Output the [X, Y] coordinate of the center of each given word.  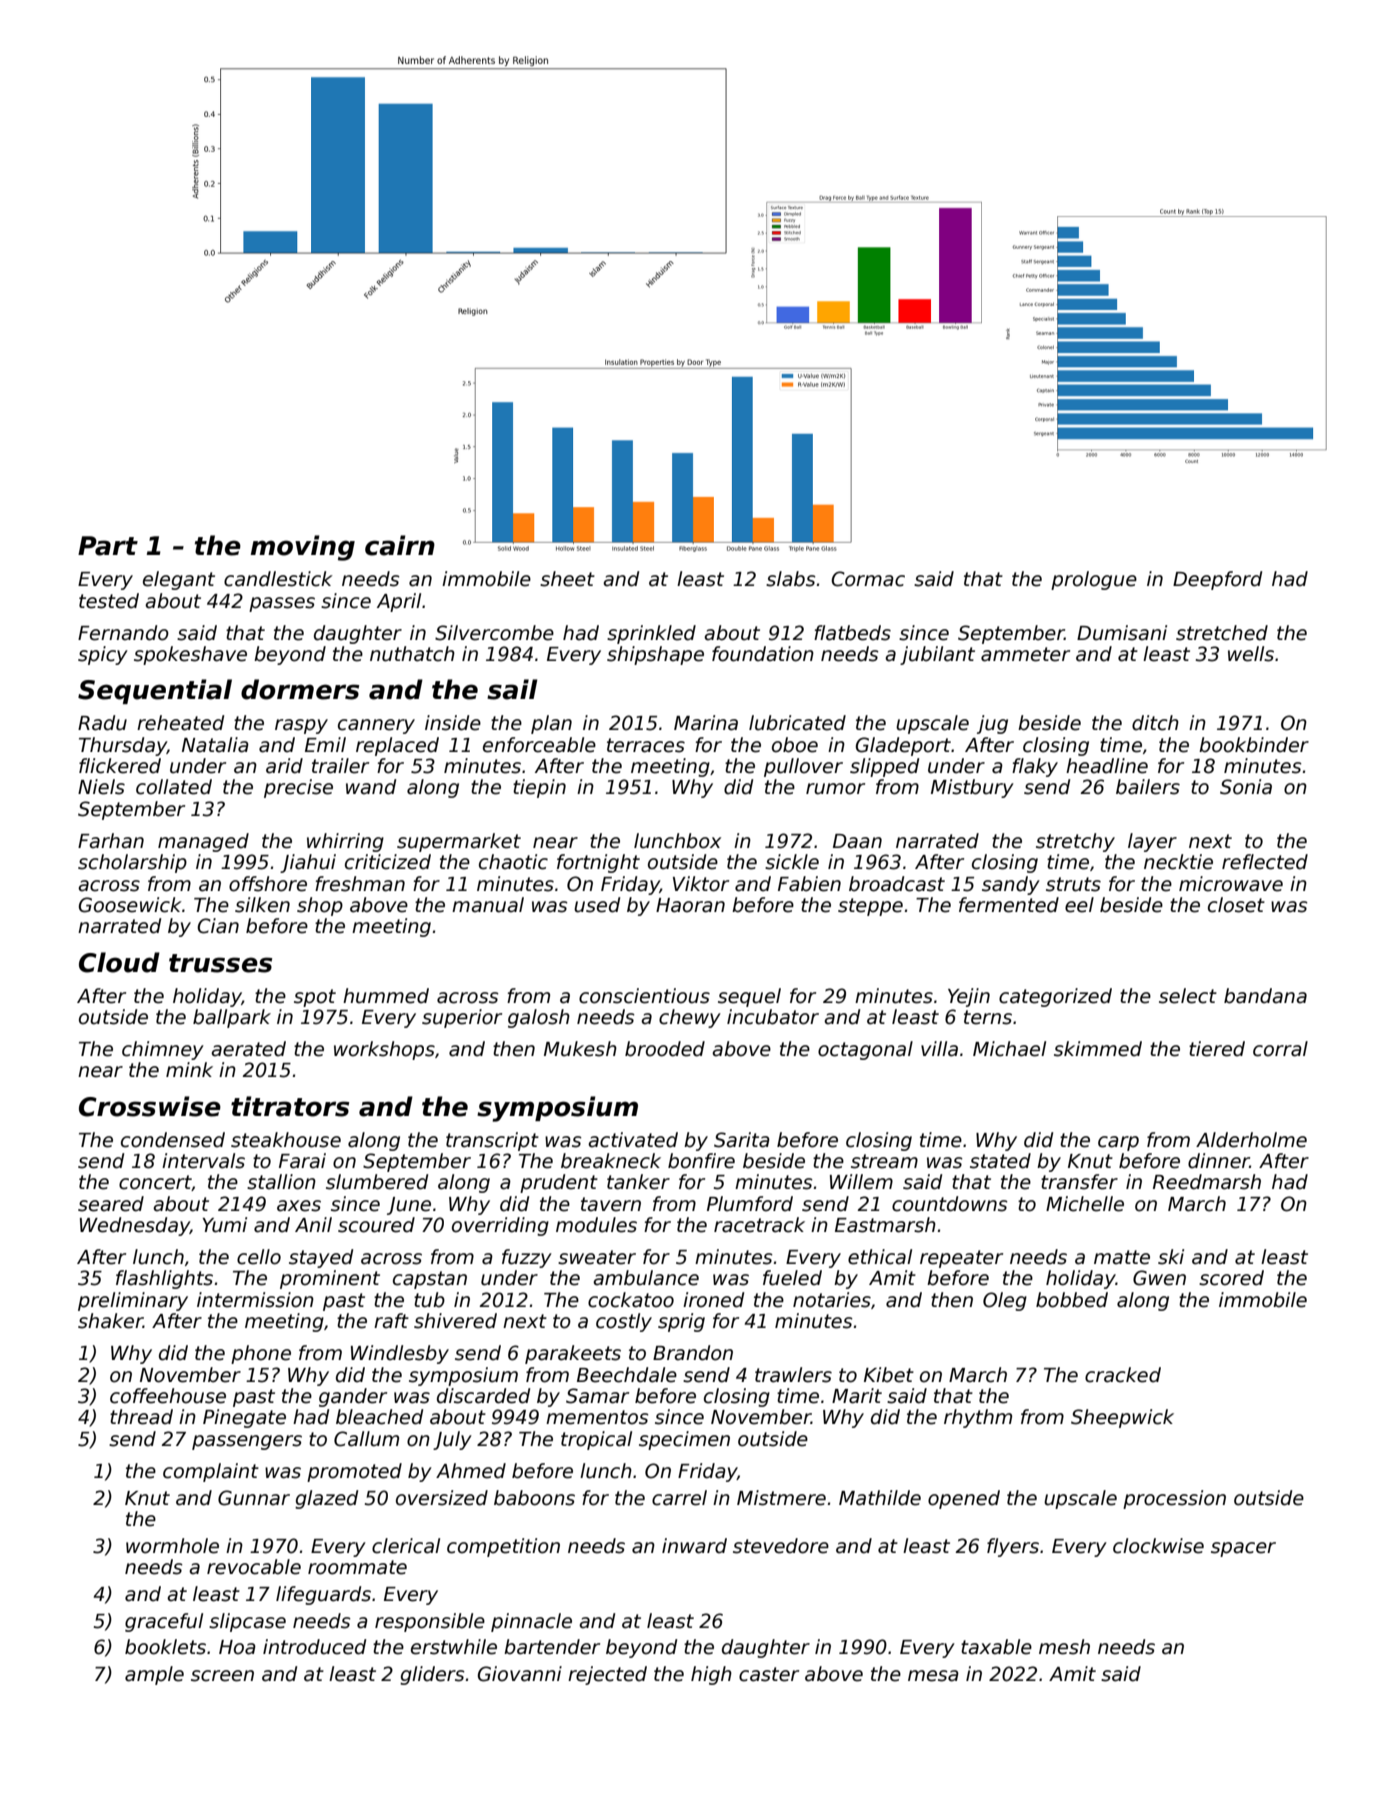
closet [1236, 905]
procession [1174, 1499]
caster [769, 1674]
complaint [211, 1472]
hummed [386, 996]
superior [462, 1018]
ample [154, 1675]
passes [282, 604]
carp [1118, 1143]
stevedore [781, 1546]
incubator [773, 1017]
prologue [1094, 580]
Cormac [868, 579]
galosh [539, 1018]
